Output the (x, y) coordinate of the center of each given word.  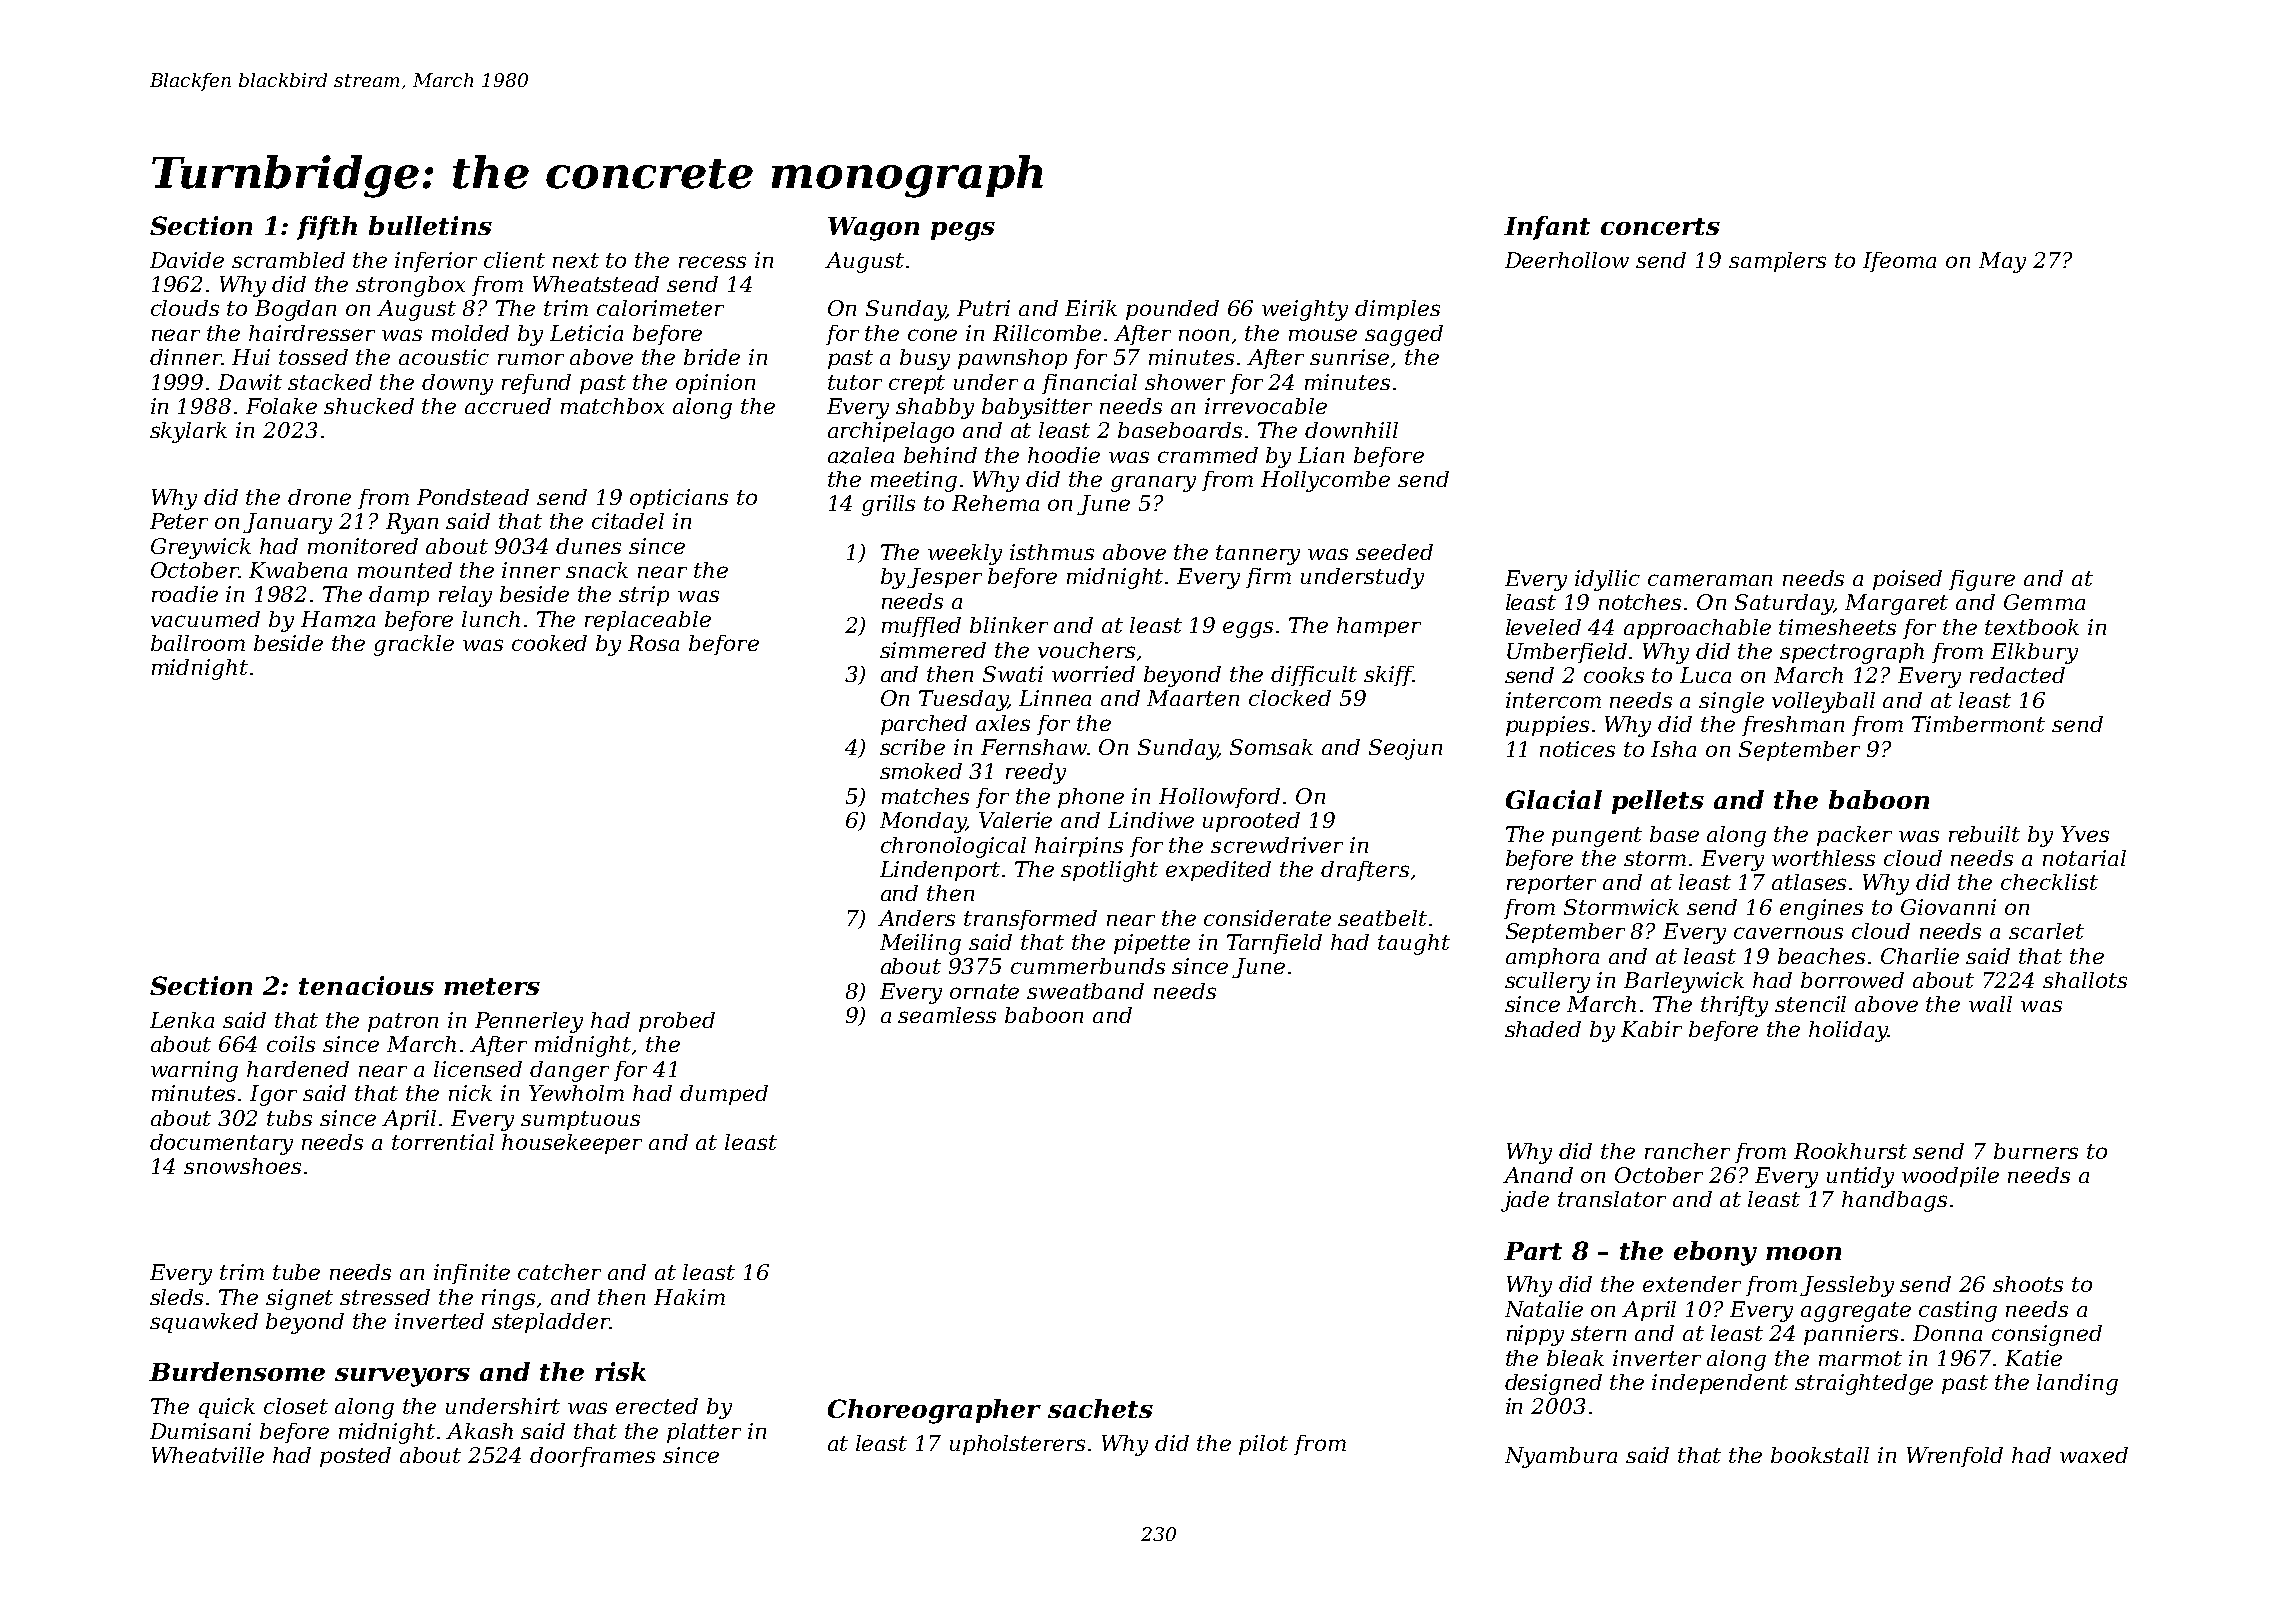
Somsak (1271, 747)
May (2002, 262)
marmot (1860, 1358)
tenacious (366, 985)
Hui (251, 357)
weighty (1305, 310)
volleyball (1823, 702)
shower (1185, 382)
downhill (1351, 430)
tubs (289, 1118)
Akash (479, 1431)
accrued (508, 406)
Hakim (689, 1297)
